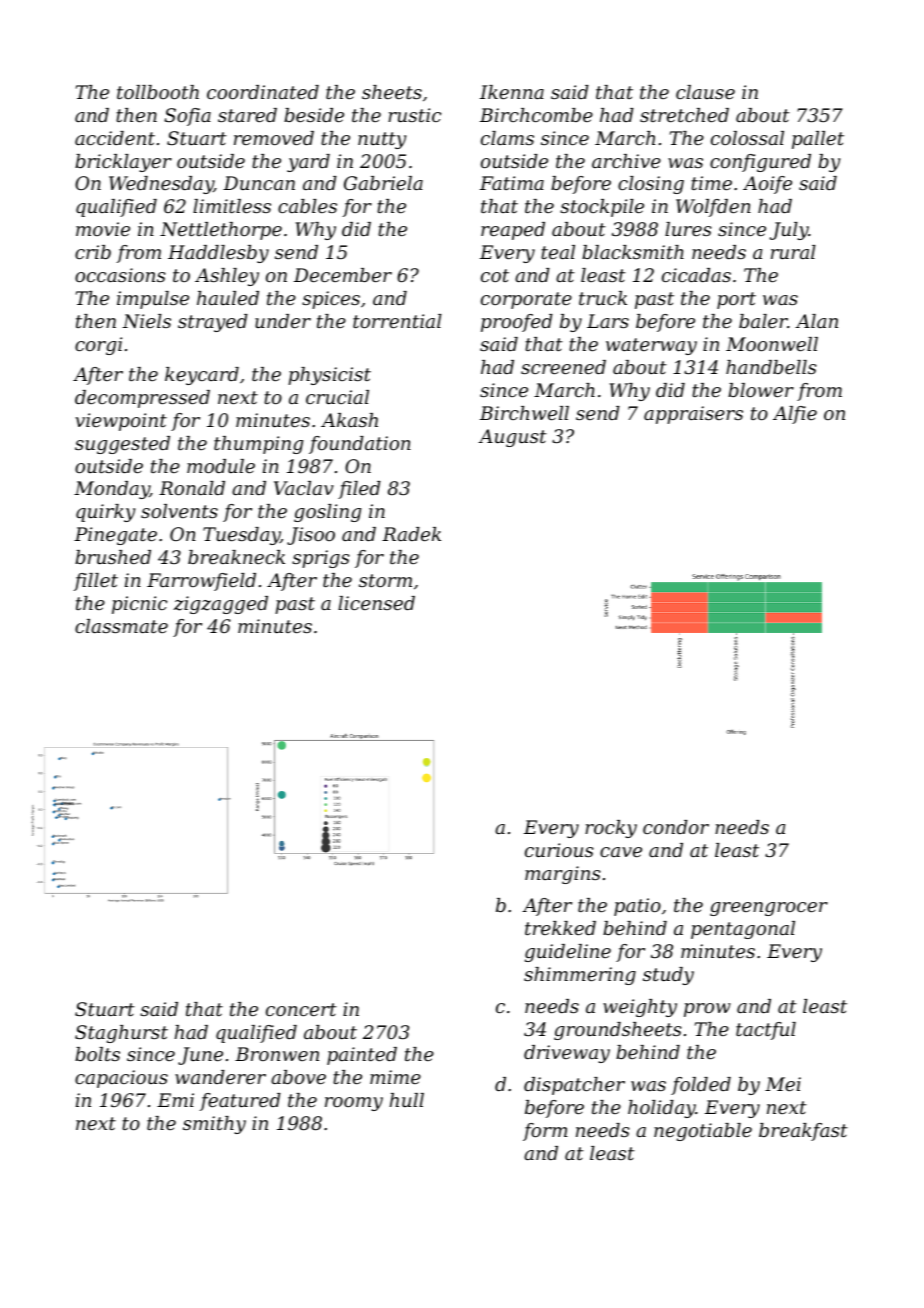  Describe the element at coordinates (236, 557) in the page. I see `breakneck` at that location.
